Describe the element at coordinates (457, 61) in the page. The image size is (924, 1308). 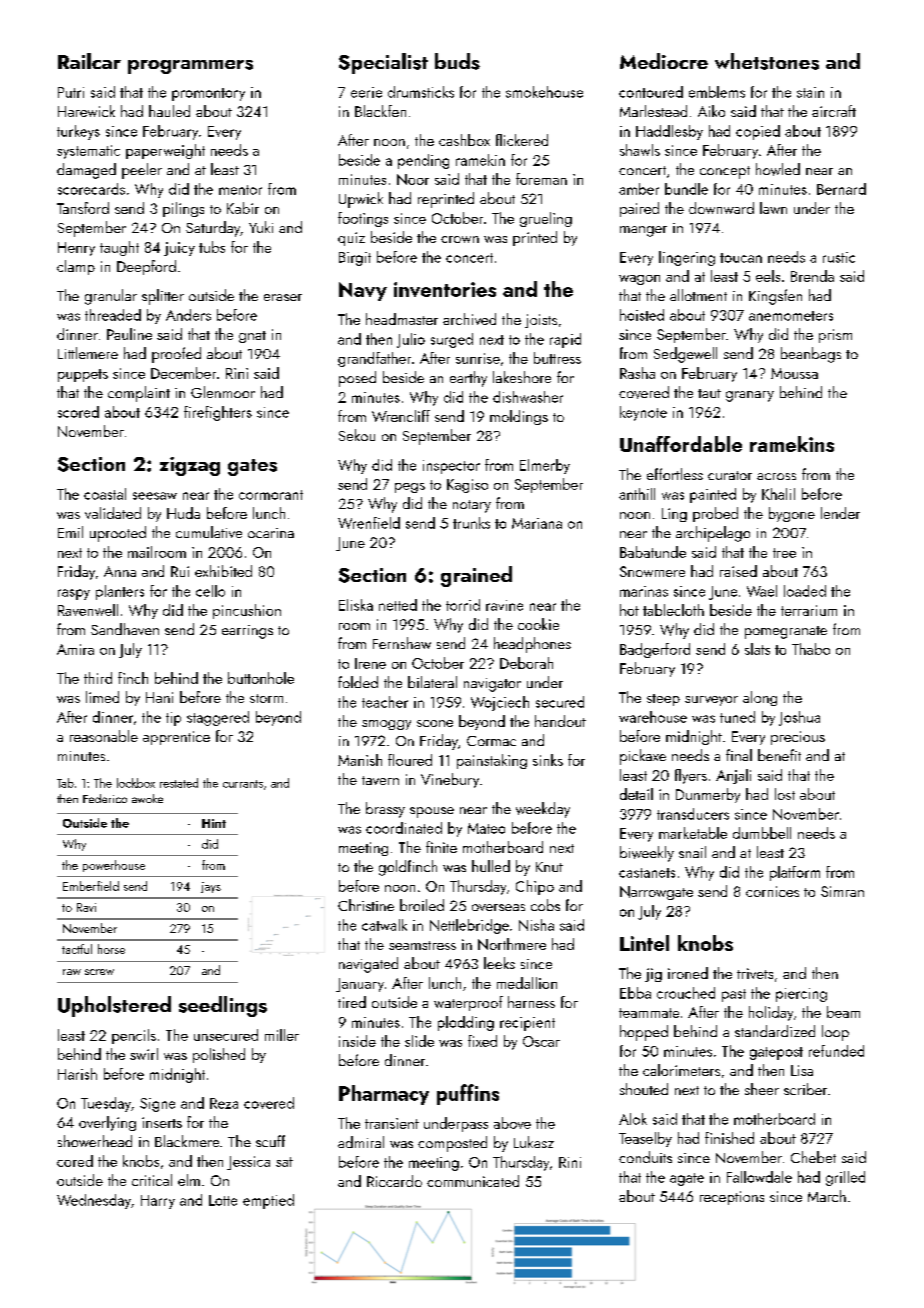
I see `buds` at that location.
